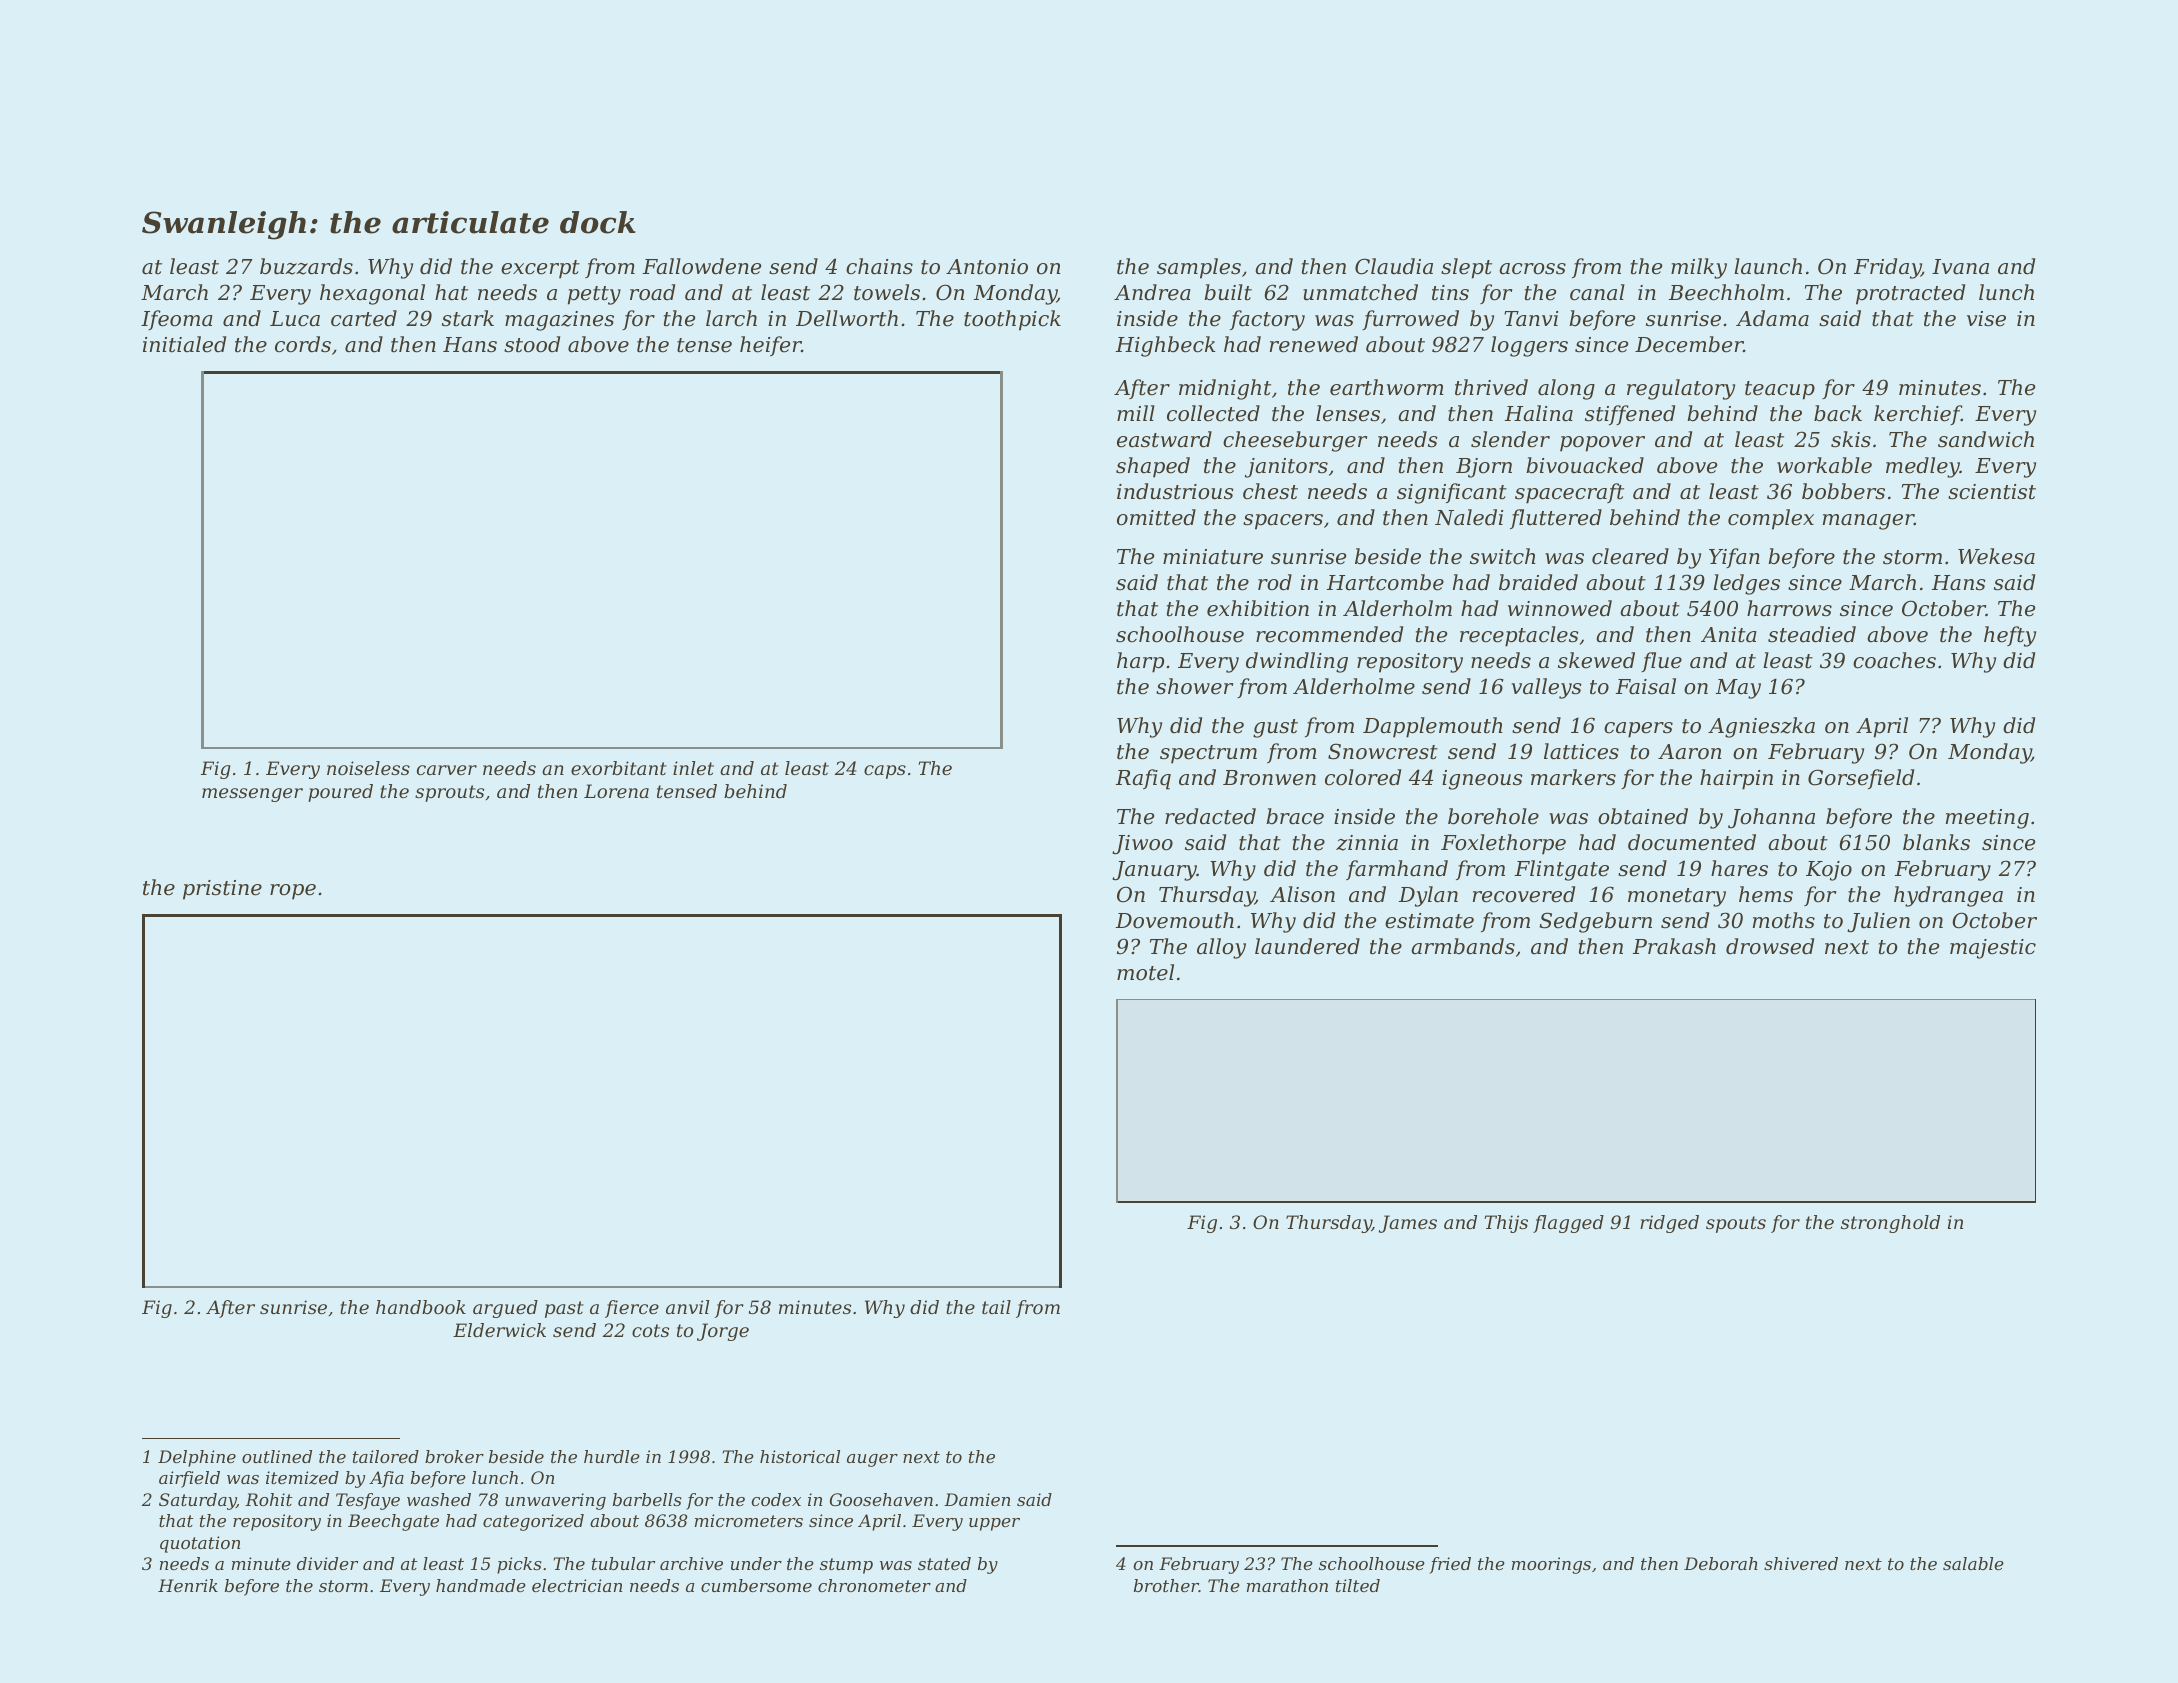  What do you see at coordinates (1199, 268) in the screenshot?
I see `samples` at bounding box center [1199, 268].
